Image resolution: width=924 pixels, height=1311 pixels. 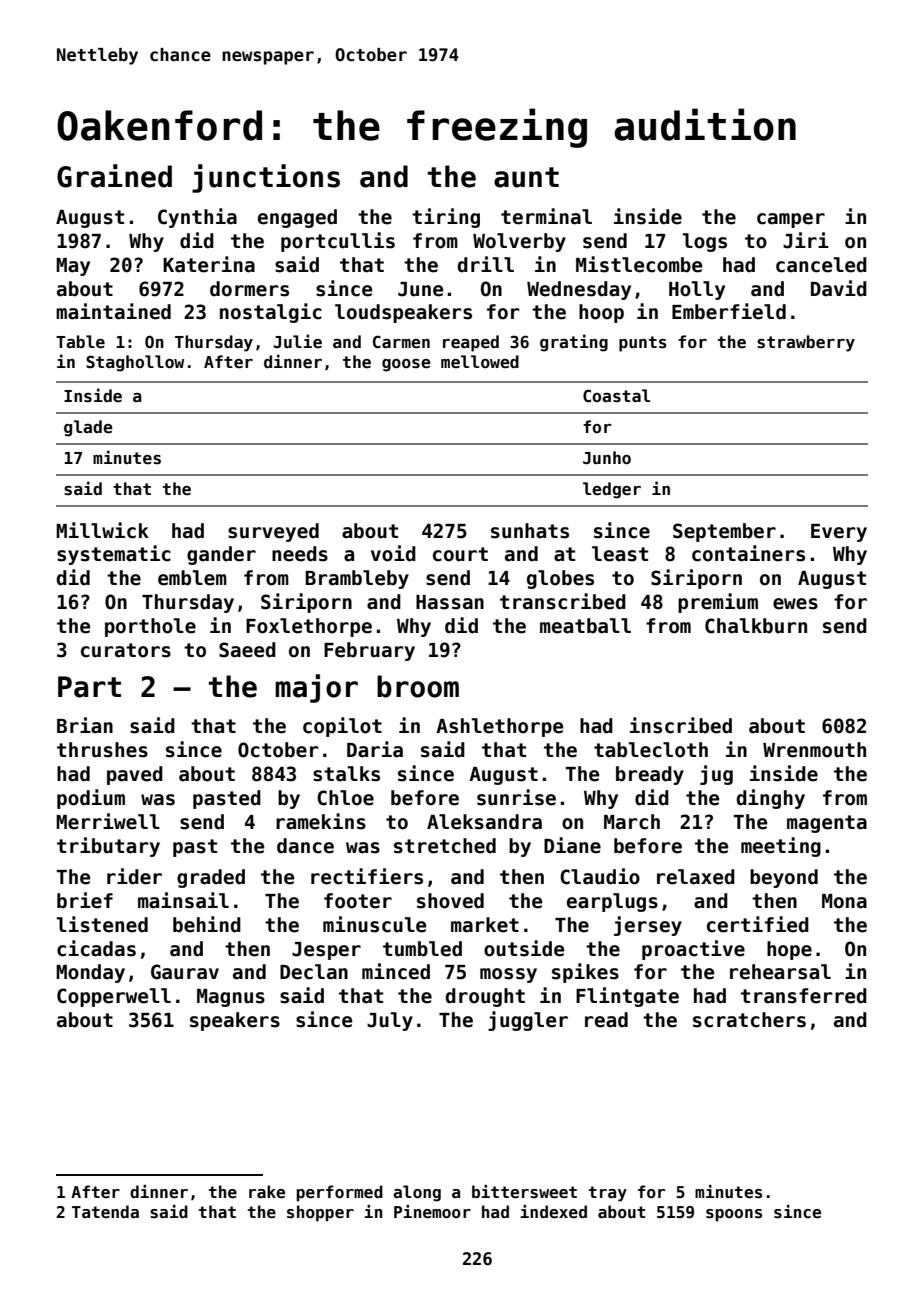 What do you see at coordinates (553, 1212) in the screenshot?
I see `indexed` at bounding box center [553, 1212].
